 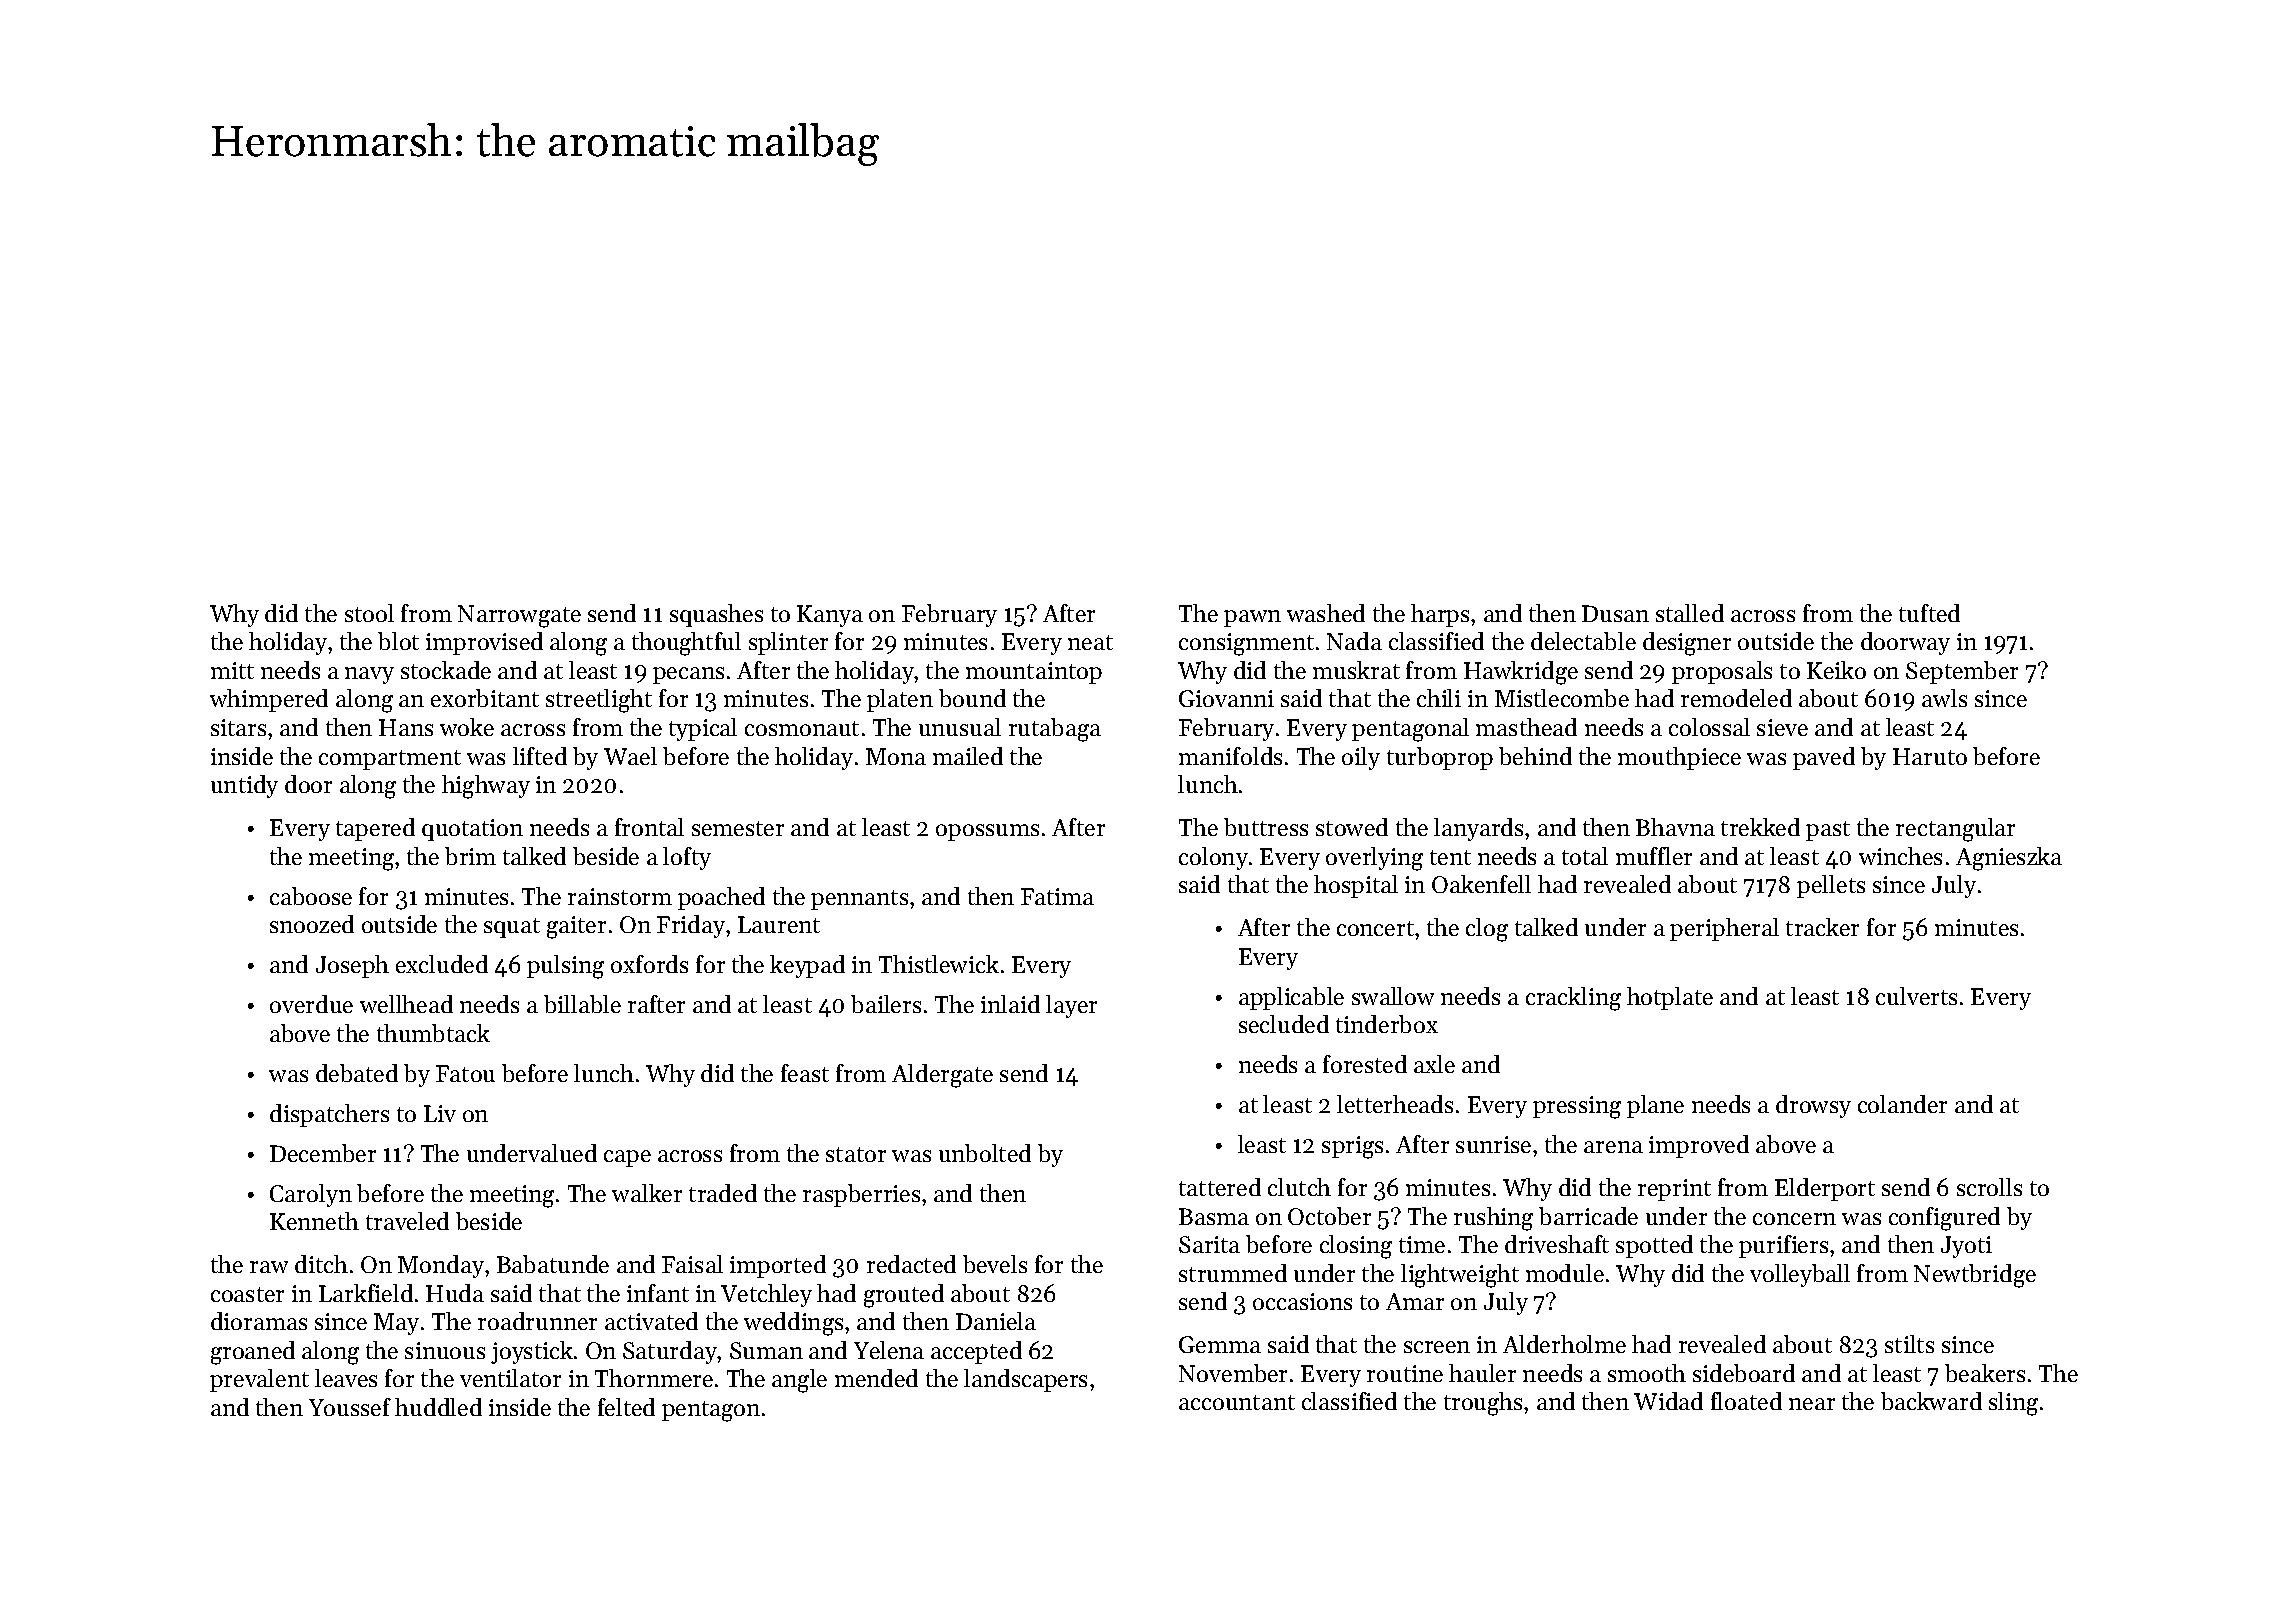 I want to click on highway, so click(x=486, y=787).
